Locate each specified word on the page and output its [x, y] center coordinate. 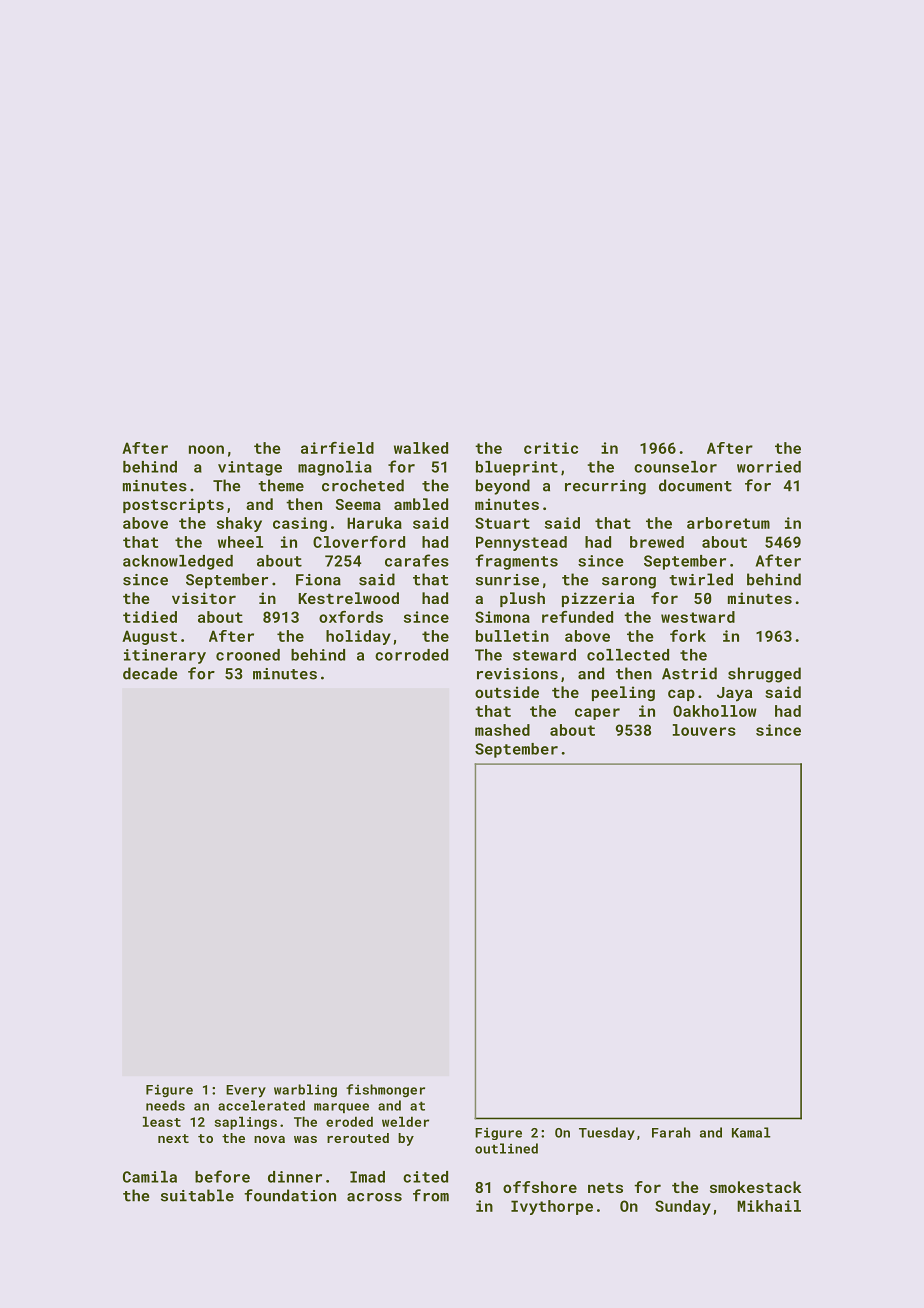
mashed [502, 730]
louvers [704, 730]
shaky [239, 524]
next [173, 1138]
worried [769, 467]
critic [551, 448]
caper [597, 714]
